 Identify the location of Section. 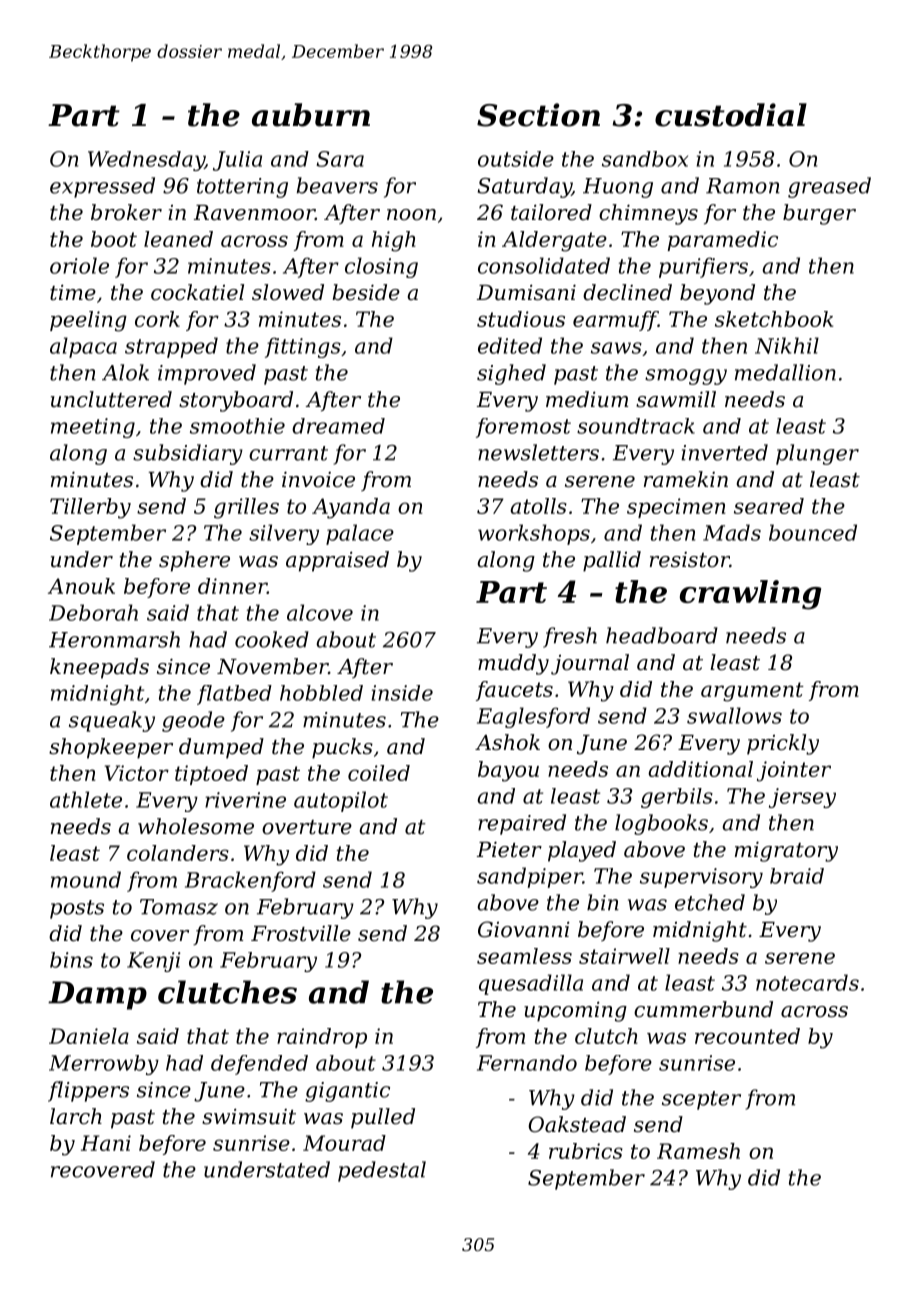
(538, 115).
